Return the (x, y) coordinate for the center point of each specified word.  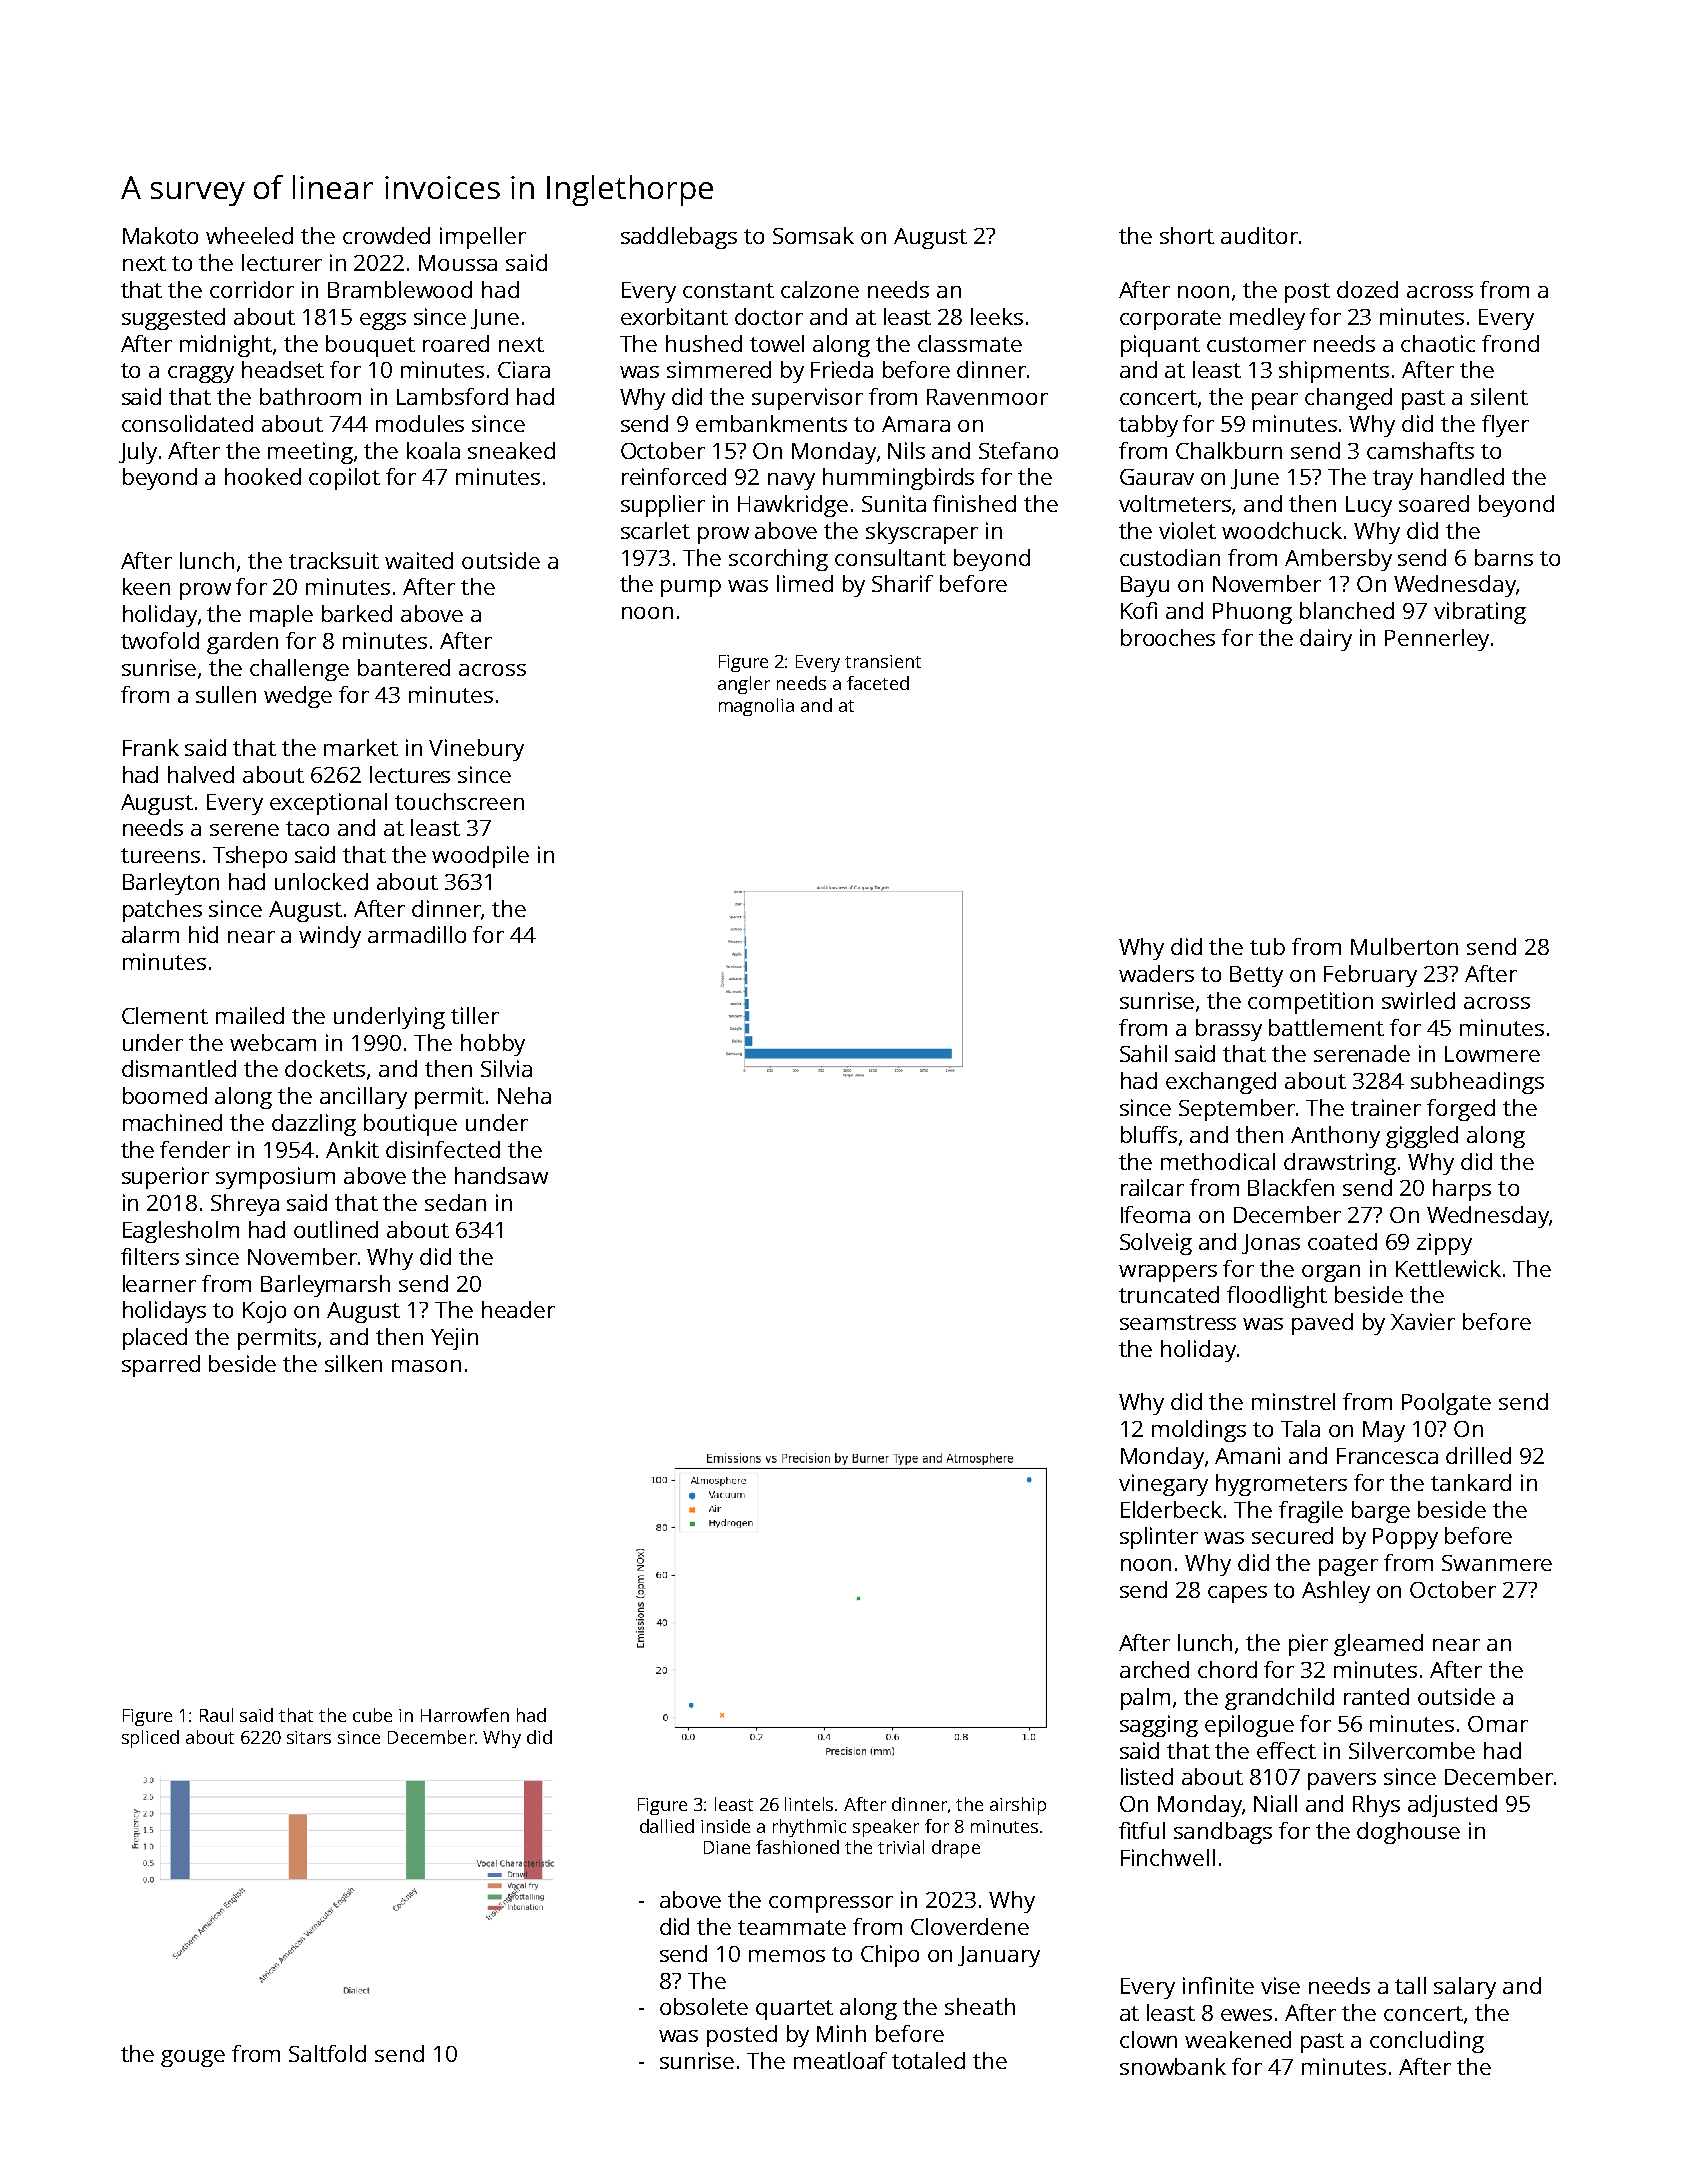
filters (150, 1256)
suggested (173, 319)
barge (1381, 1512)
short (1187, 235)
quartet (794, 2010)
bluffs (1149, 1134)
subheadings (1477, 1083)
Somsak (813, 235)
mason (426, 1366)
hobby (493, 1045)
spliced (150, 1739)
